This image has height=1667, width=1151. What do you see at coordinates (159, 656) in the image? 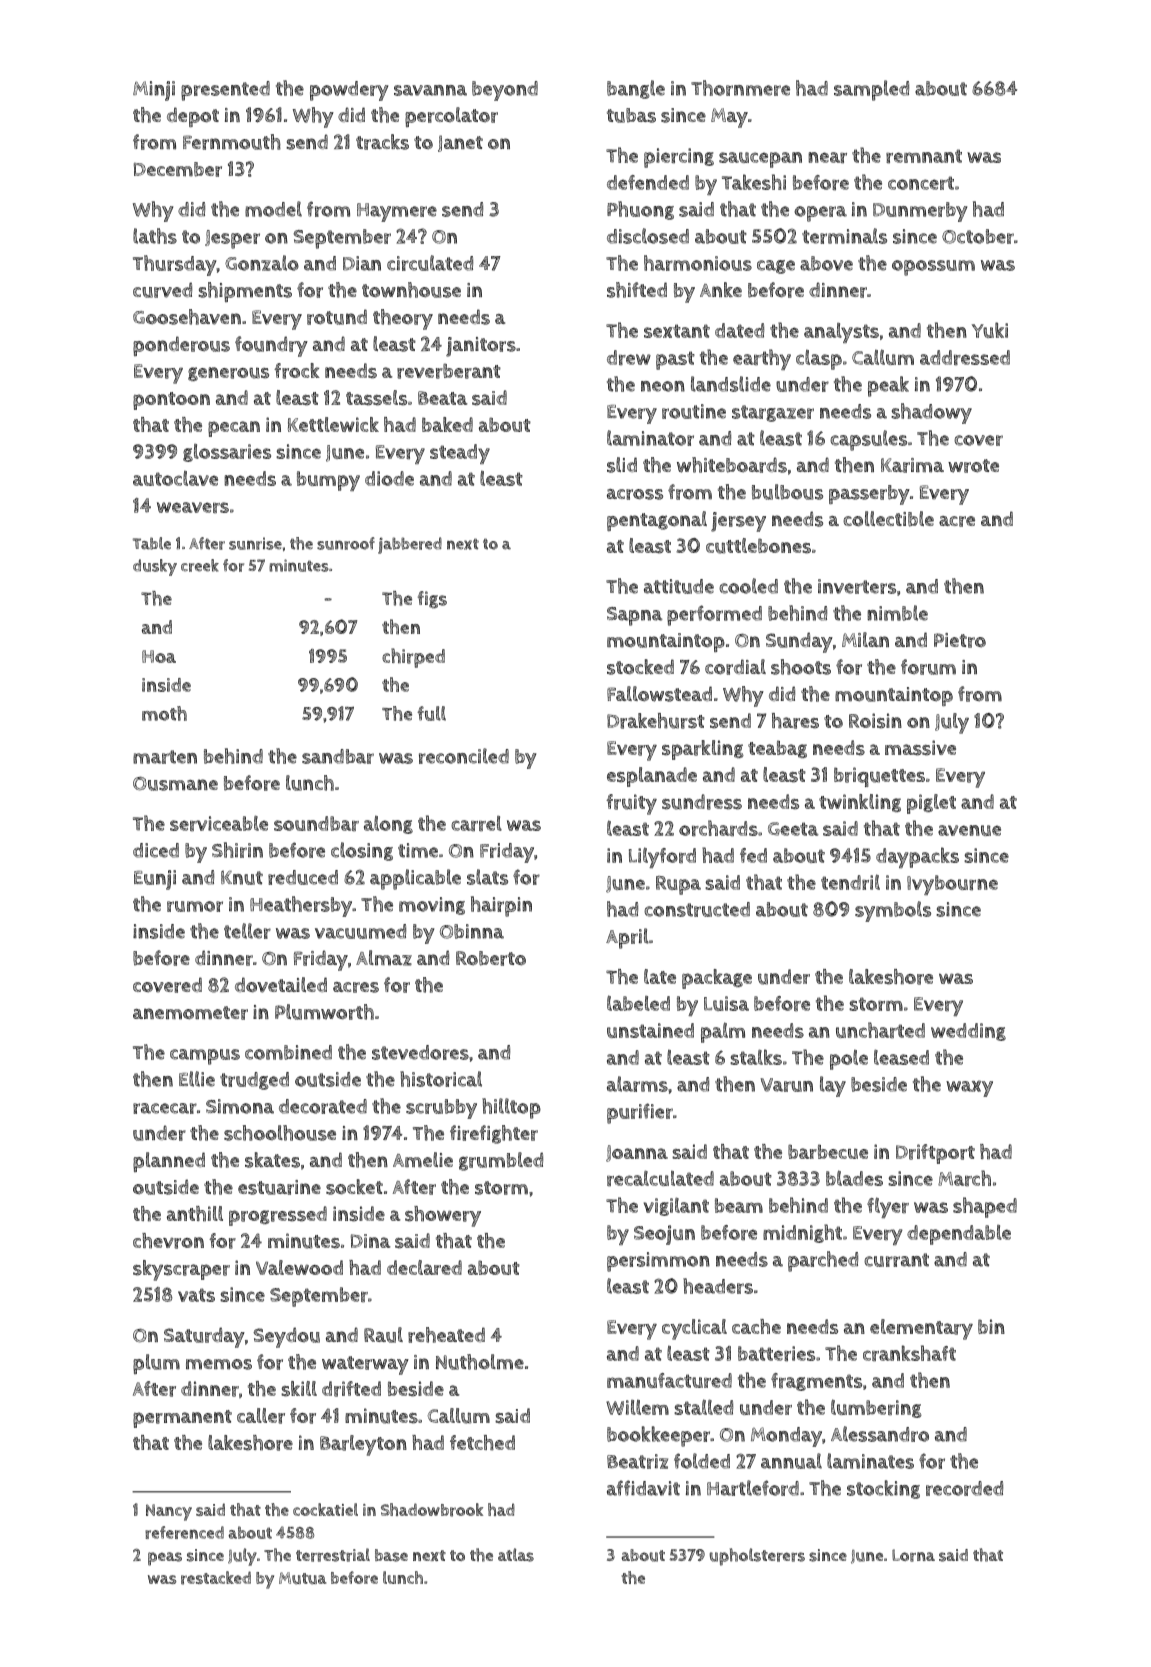
I see `Hoa` at bounding box center [159, 656].
